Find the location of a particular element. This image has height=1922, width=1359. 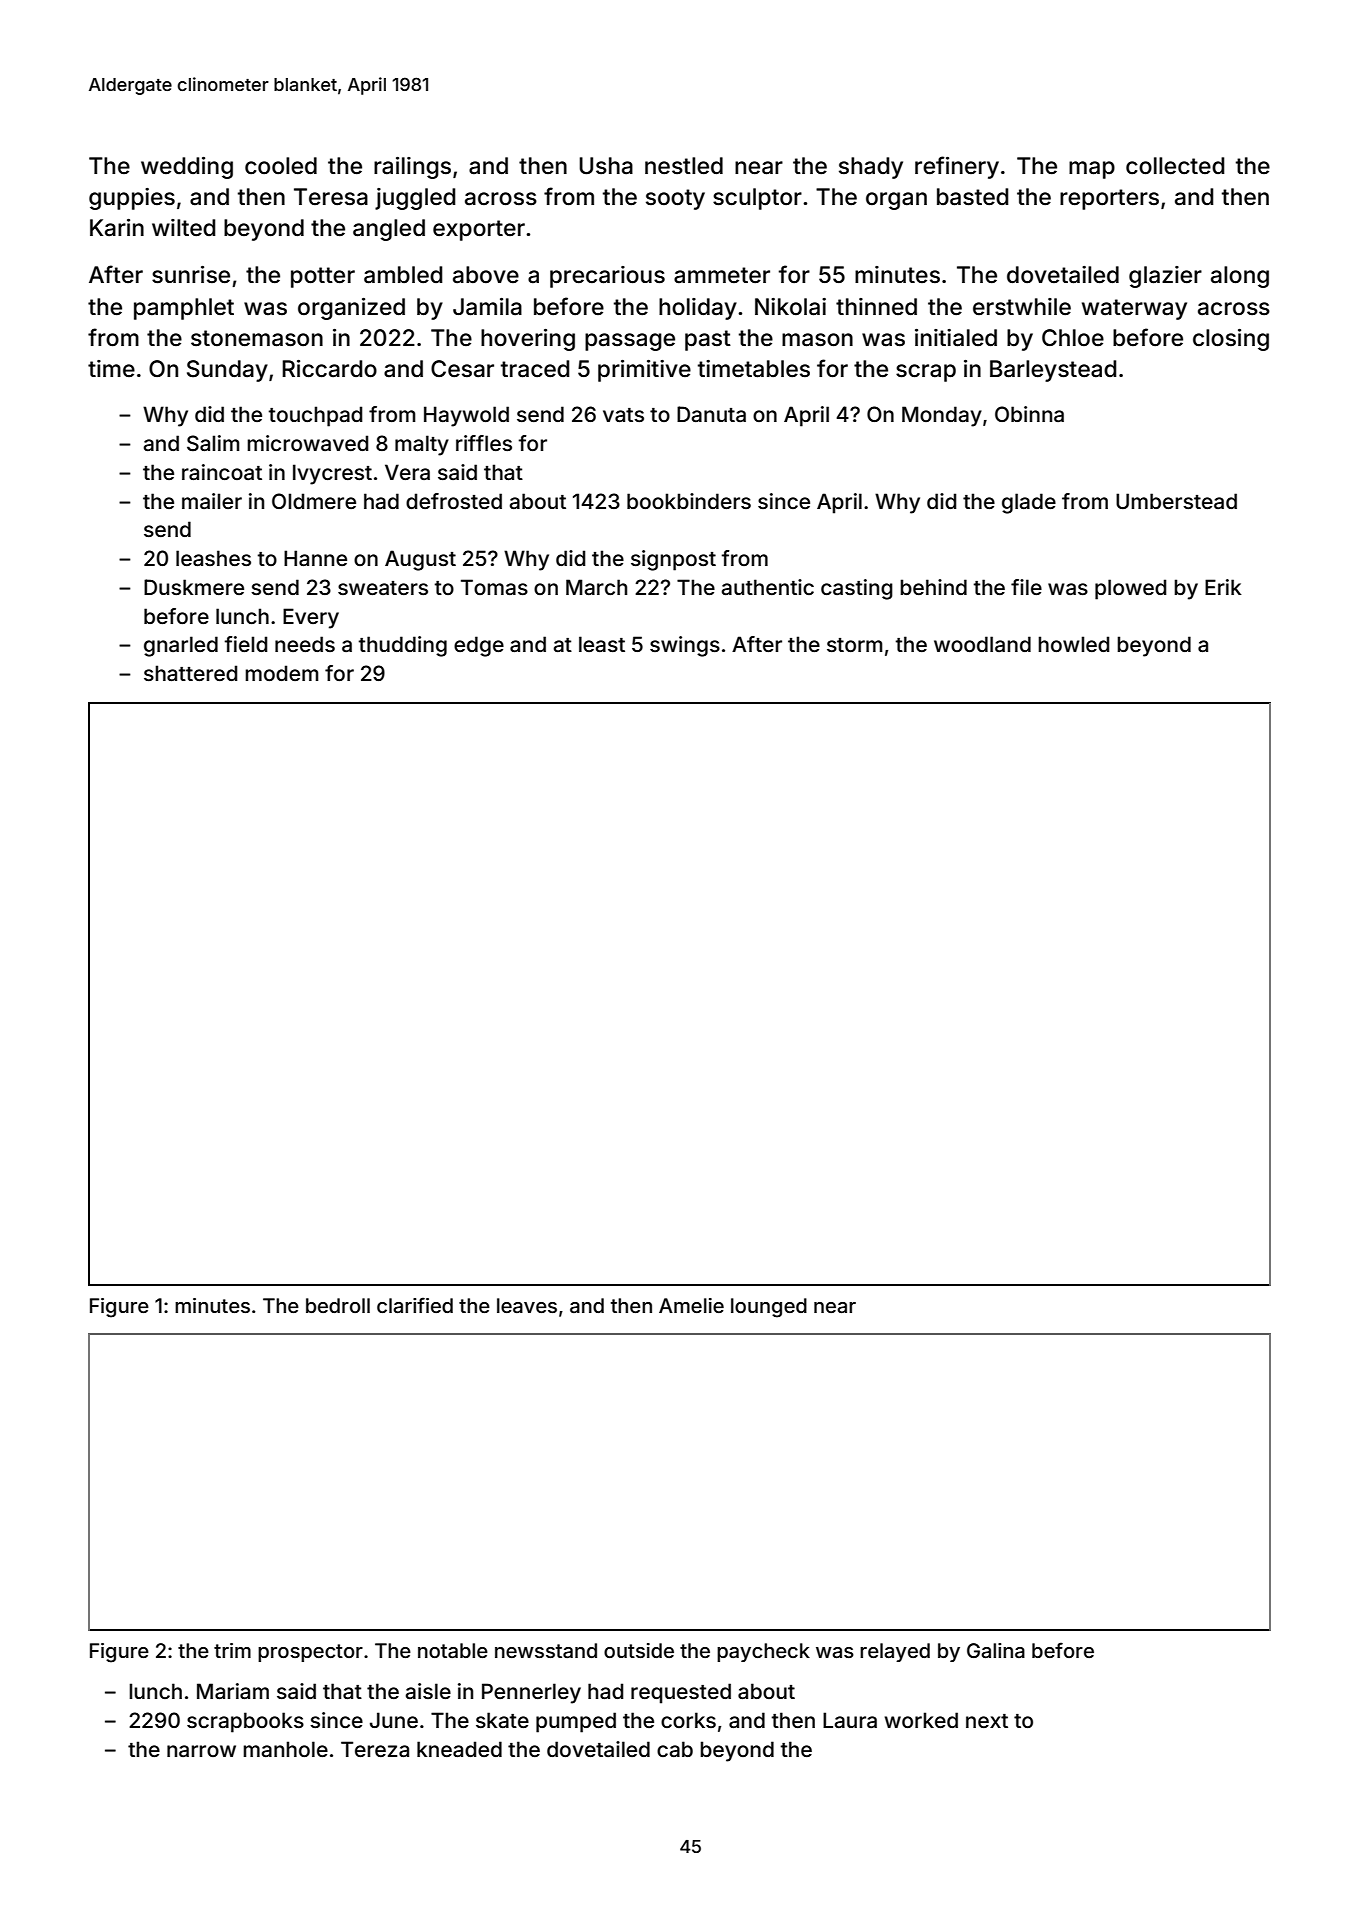

pamphlet is located at coordinates (184, 309).
